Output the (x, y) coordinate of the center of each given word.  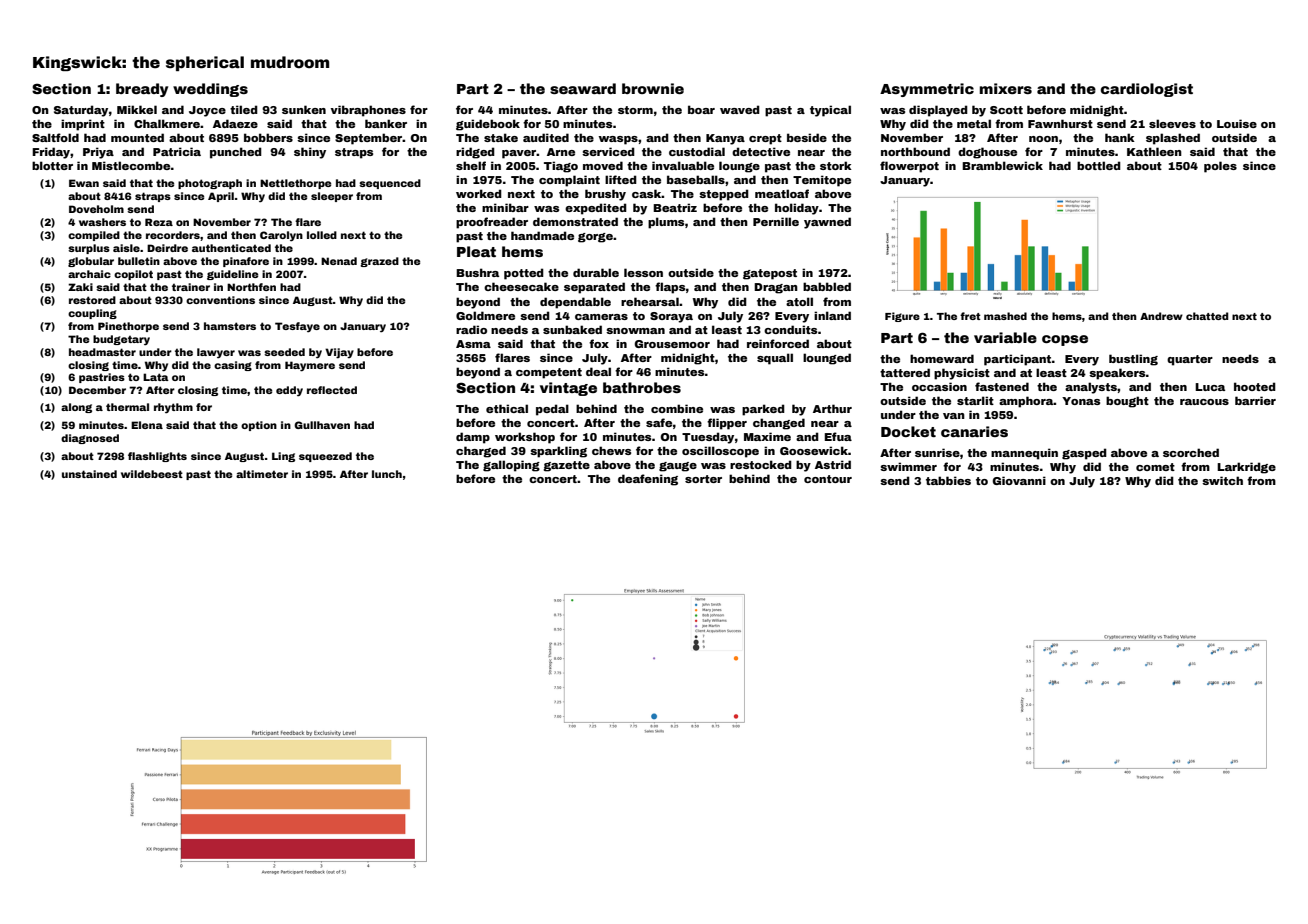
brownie (653, 88)
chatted (1207, 316)
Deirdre (167, 248)
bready (142, 90)
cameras (601, 317)
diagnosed (90, 439)
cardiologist (1147, 90)
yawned (827, 223)
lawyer (216, 353)
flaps (670, 288)
